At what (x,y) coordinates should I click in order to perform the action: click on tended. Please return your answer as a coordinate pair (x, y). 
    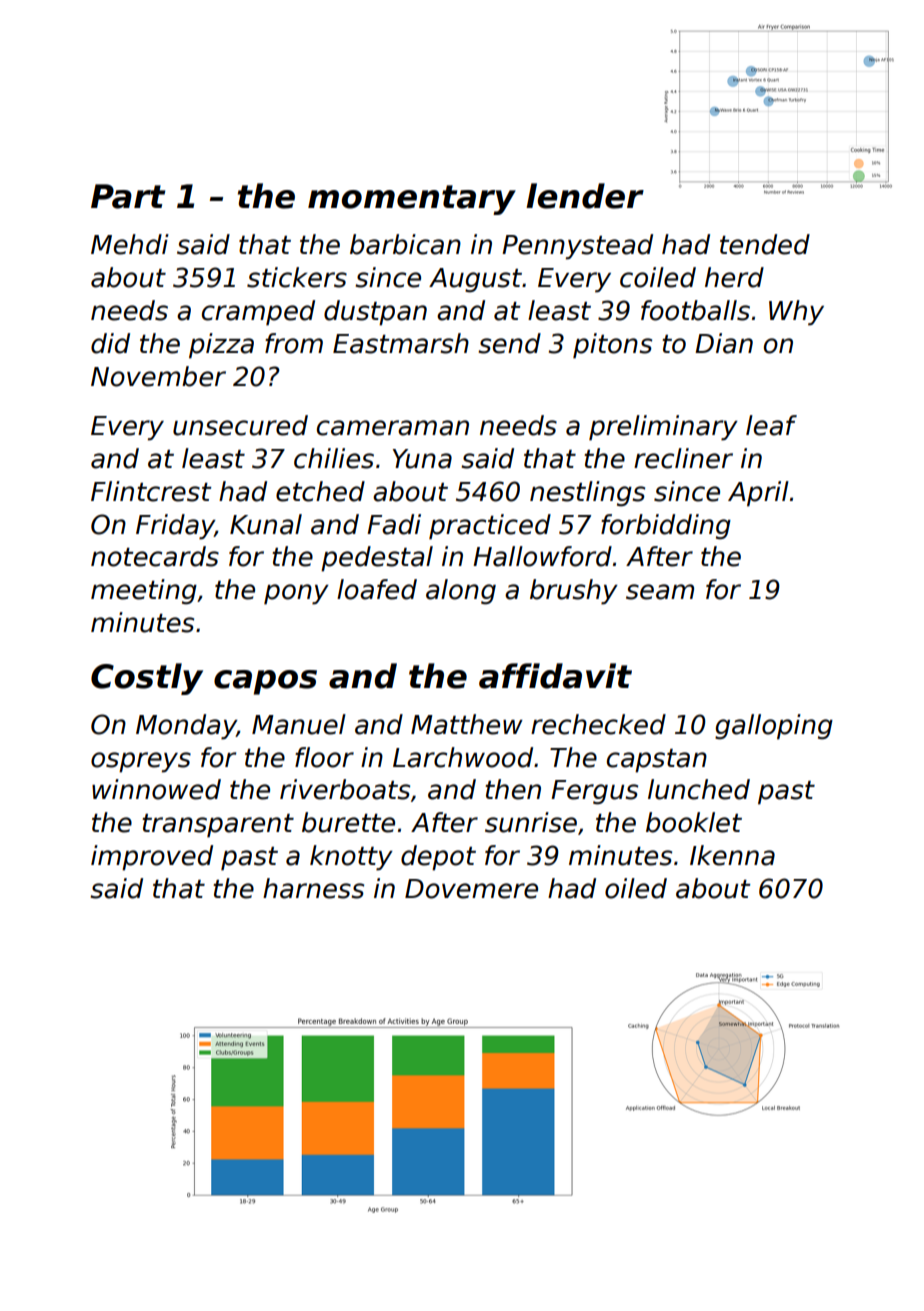
    Looking at the image, I should click on (765, 244).
